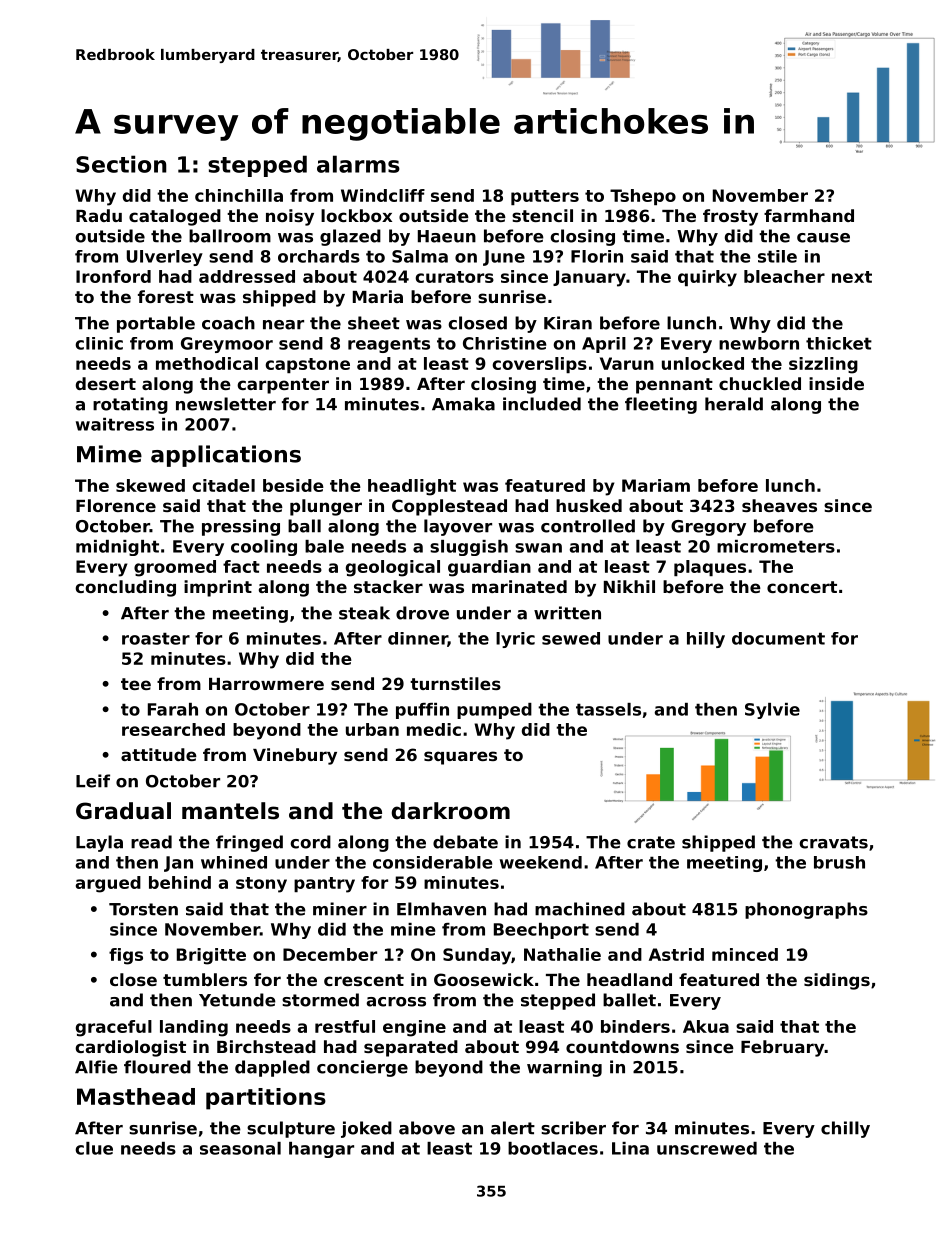  I want to click on concert, so click(802, 587).
